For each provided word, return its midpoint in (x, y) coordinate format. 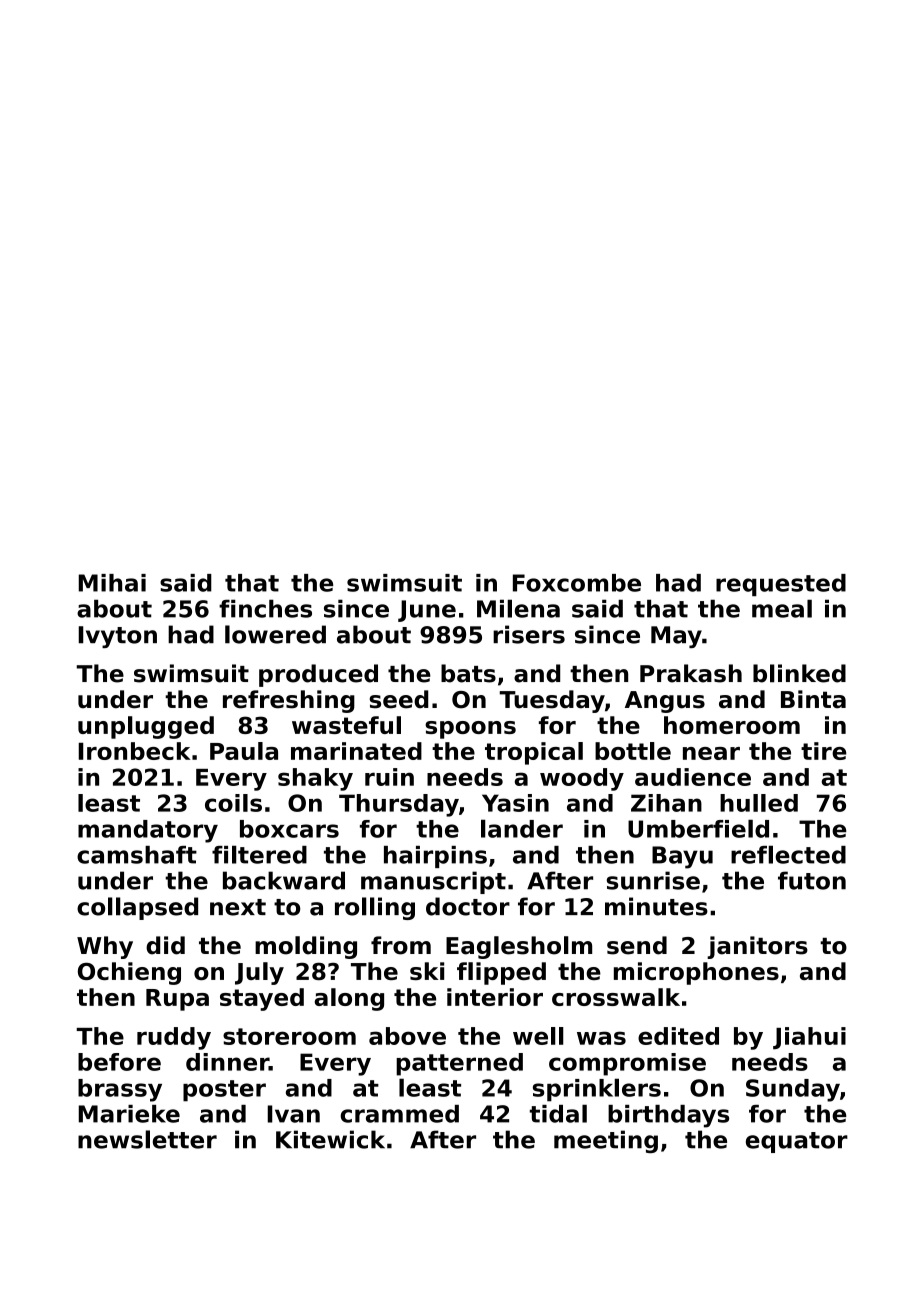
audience (693, 777)
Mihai (112, 583)
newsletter (147, 1139)
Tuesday (552, 701)
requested (781, 585)
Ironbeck (134, 751)
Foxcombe (577, 583)
